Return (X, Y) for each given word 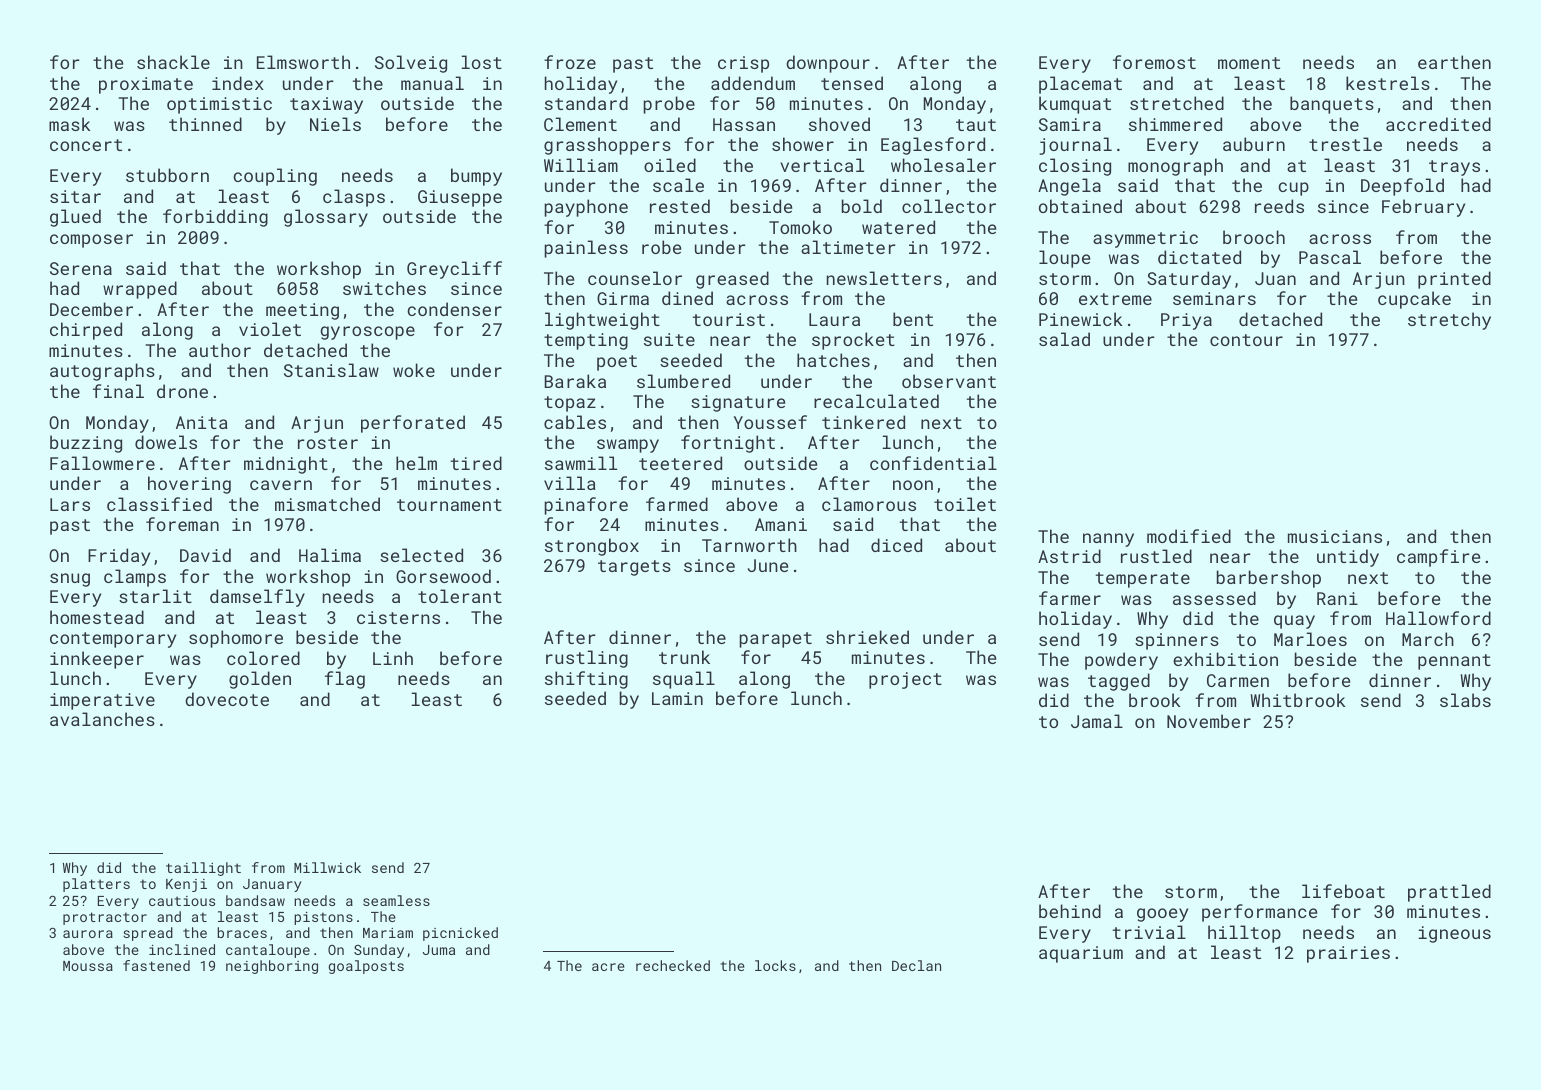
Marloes (1310, 639)
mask (69, 124)
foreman (182, 524)
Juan (1275, 278)
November (1209, 721)
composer (91, 241)
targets (634, 568)
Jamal (1097, 721)
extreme (1115, 299)
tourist (729, 319)
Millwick (327, 867)
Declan (916, 965)
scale (678, 185)
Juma (439, 950)
